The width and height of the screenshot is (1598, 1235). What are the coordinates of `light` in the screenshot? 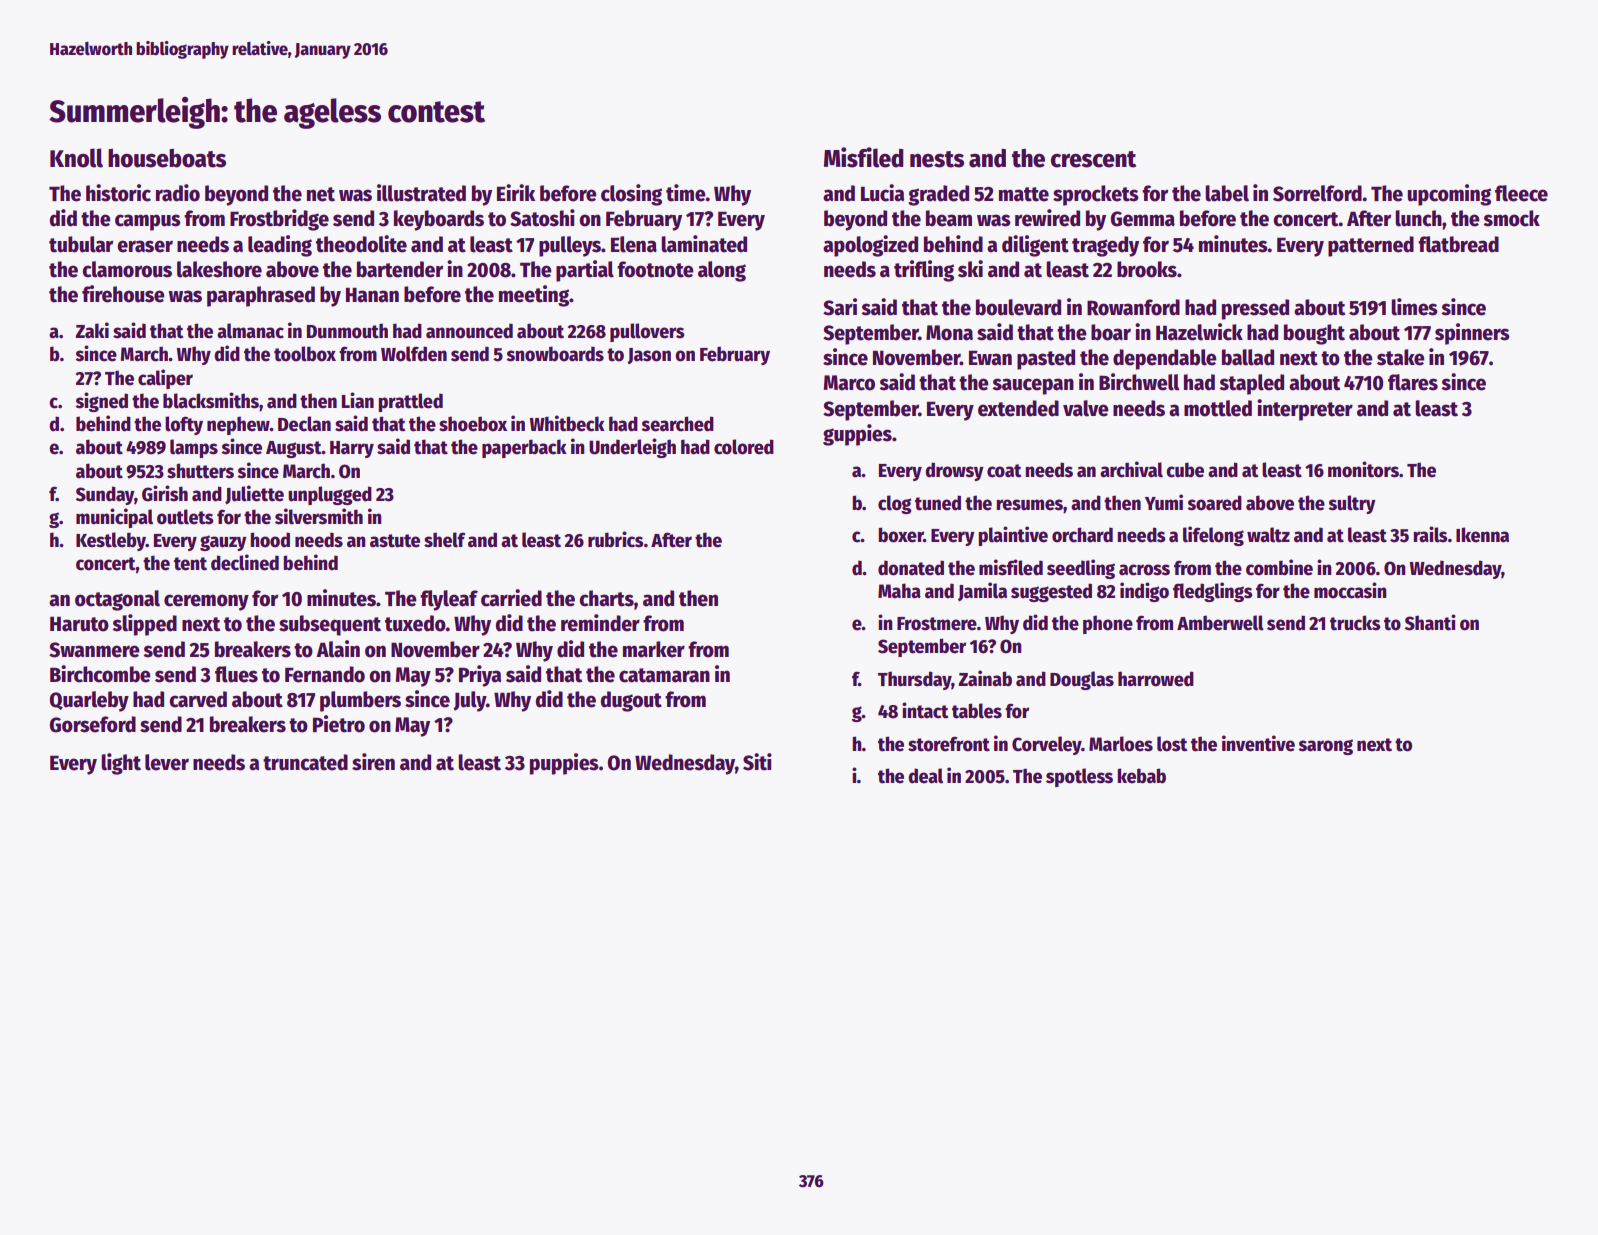 It's located at (121, 764).
